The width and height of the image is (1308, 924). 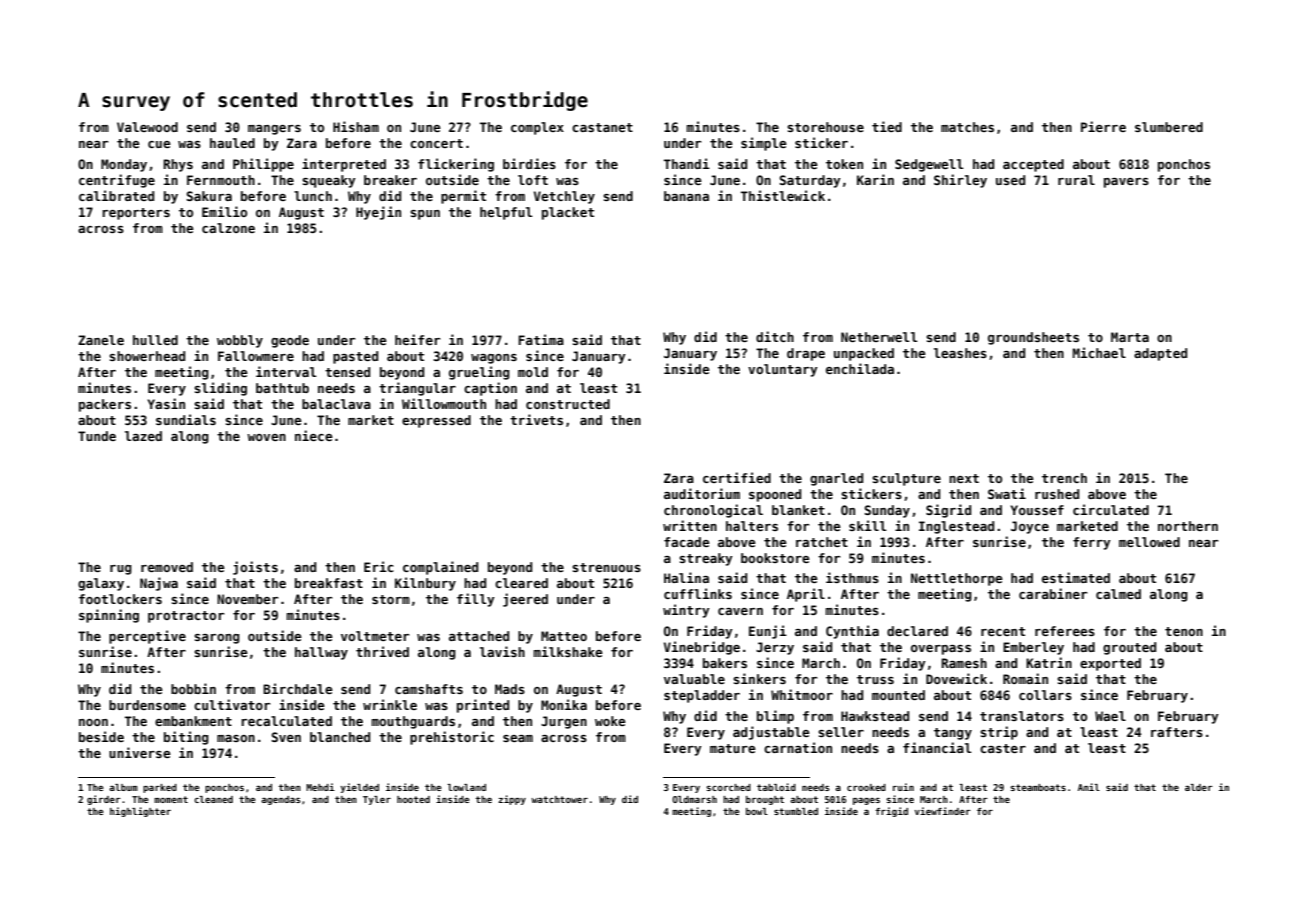 I want to click on watchtower, so click(x=559, y=799).
